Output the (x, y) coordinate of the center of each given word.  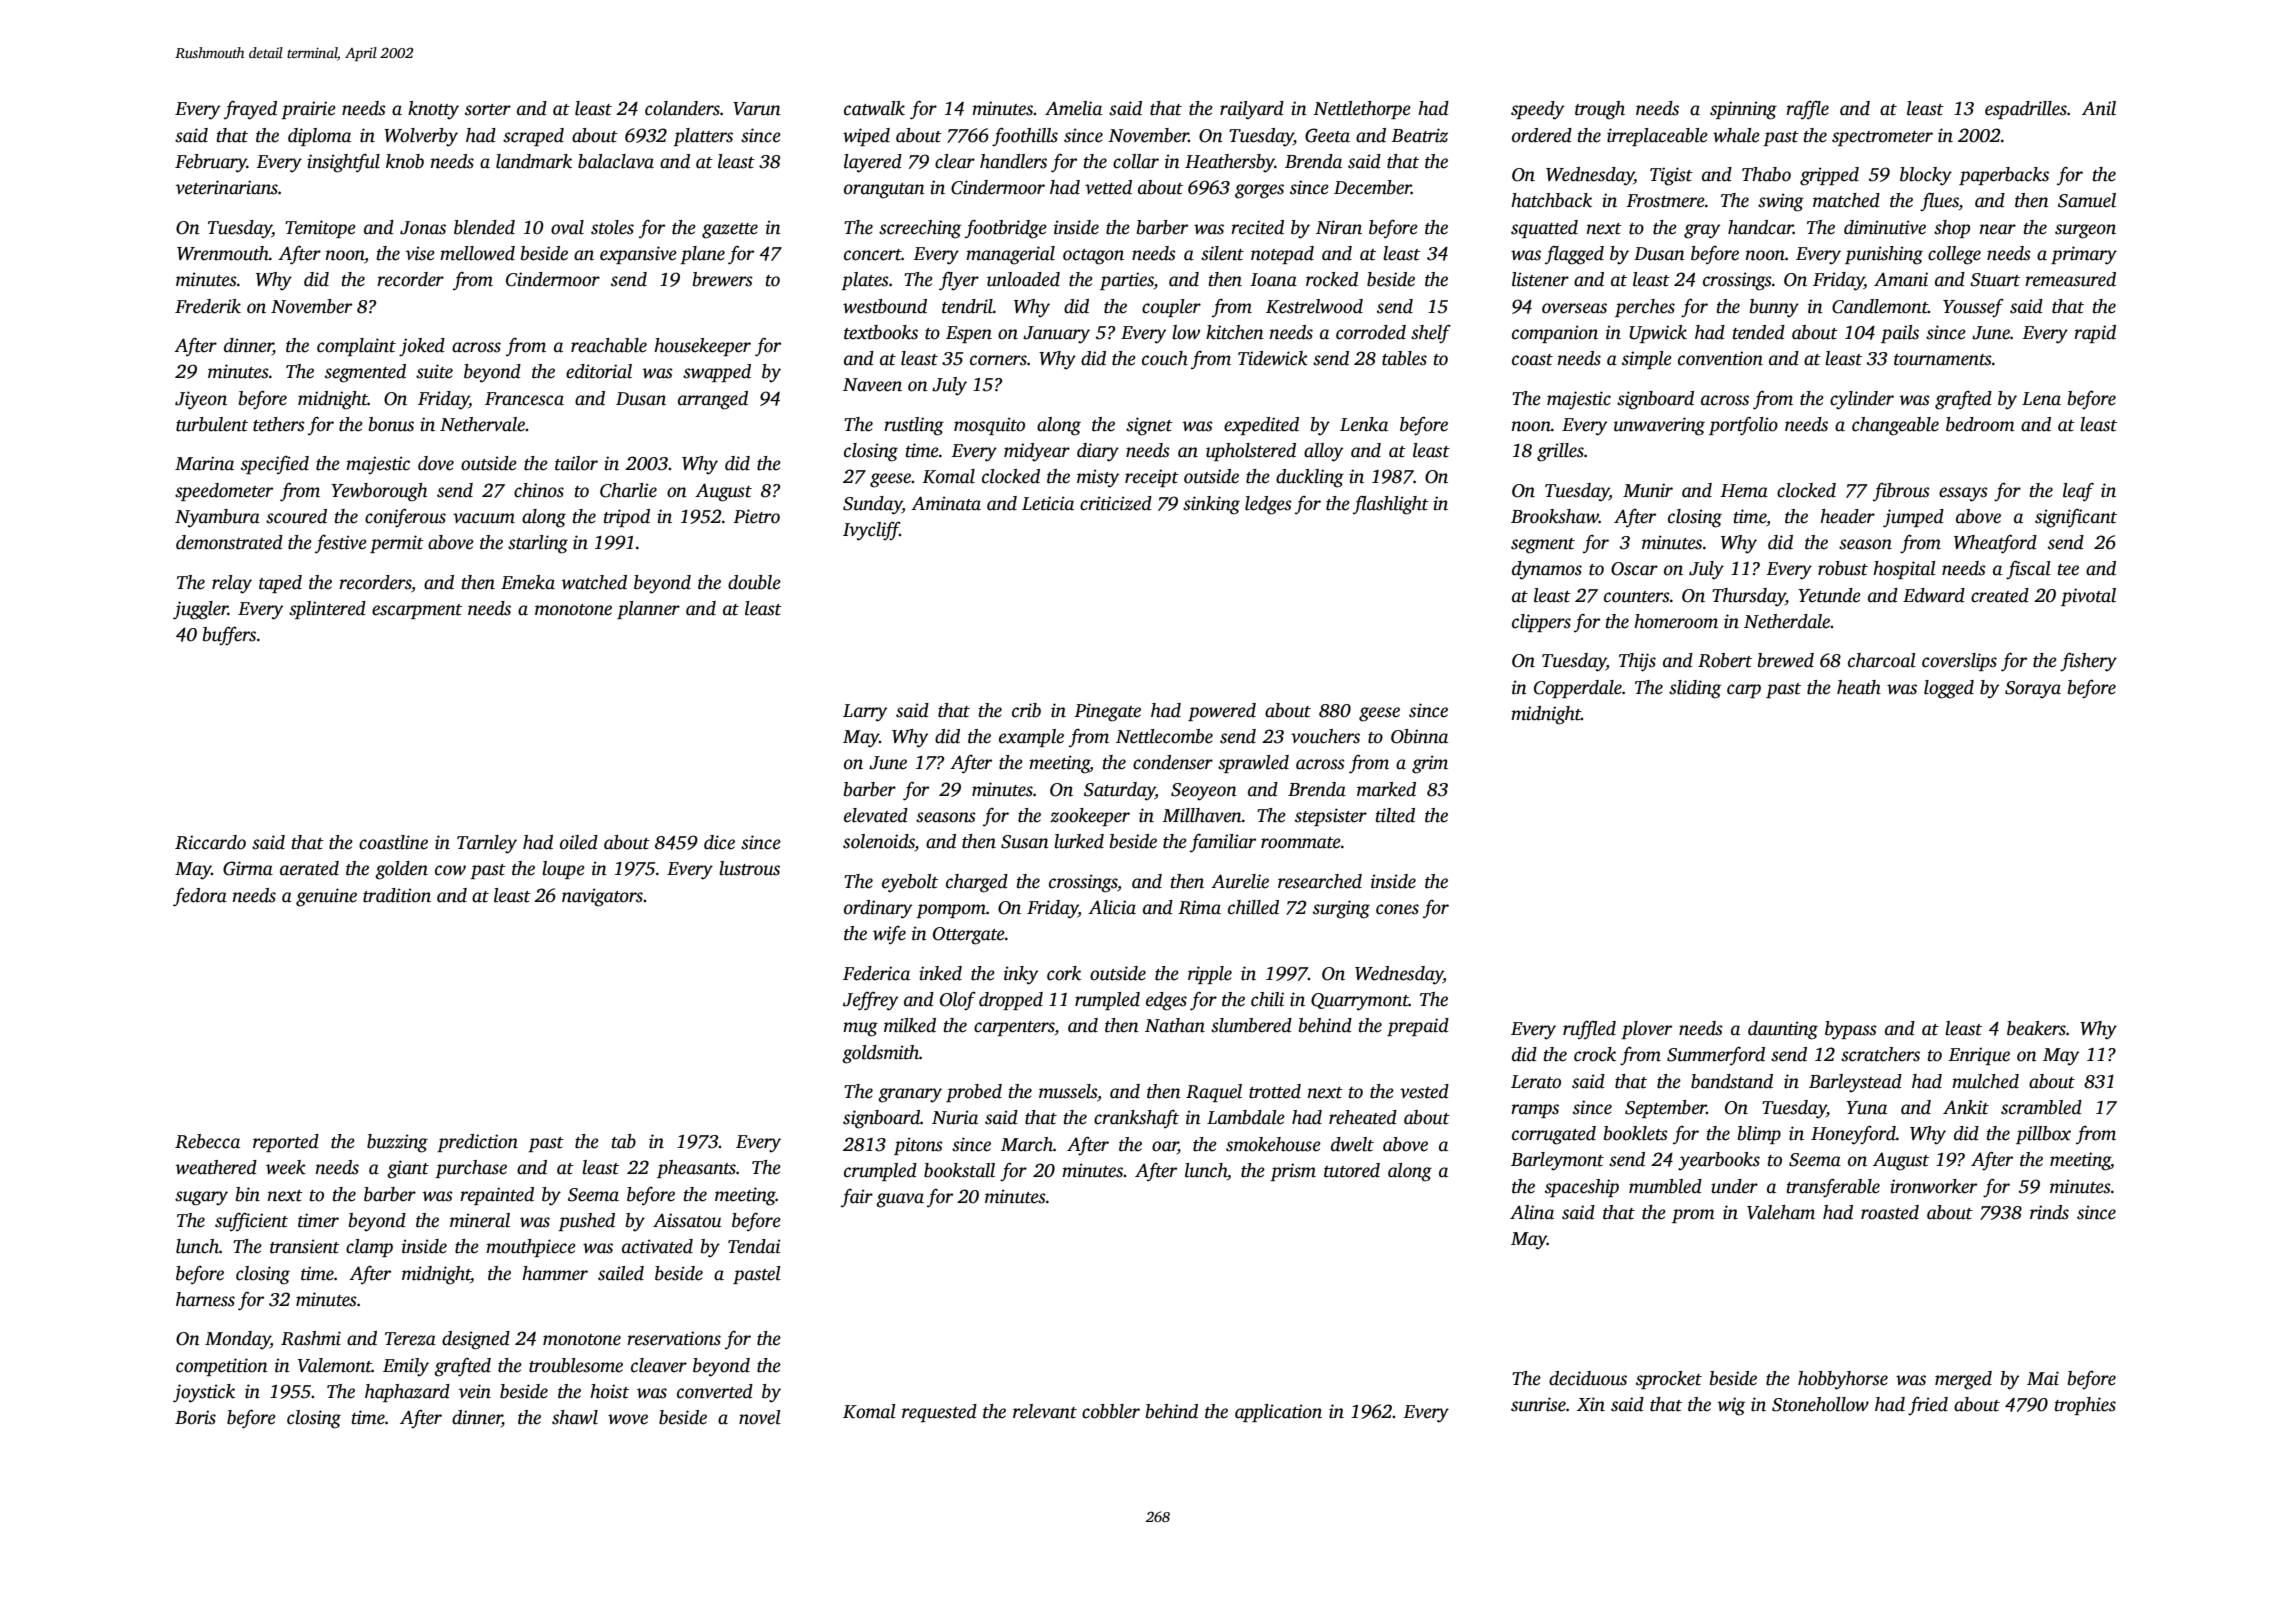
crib (1026, 710)
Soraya (2033, 690)
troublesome (576, 1365)
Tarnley (487, 844)
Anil (2099, 108)
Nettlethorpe (1362, 110)
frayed (250, 110)
